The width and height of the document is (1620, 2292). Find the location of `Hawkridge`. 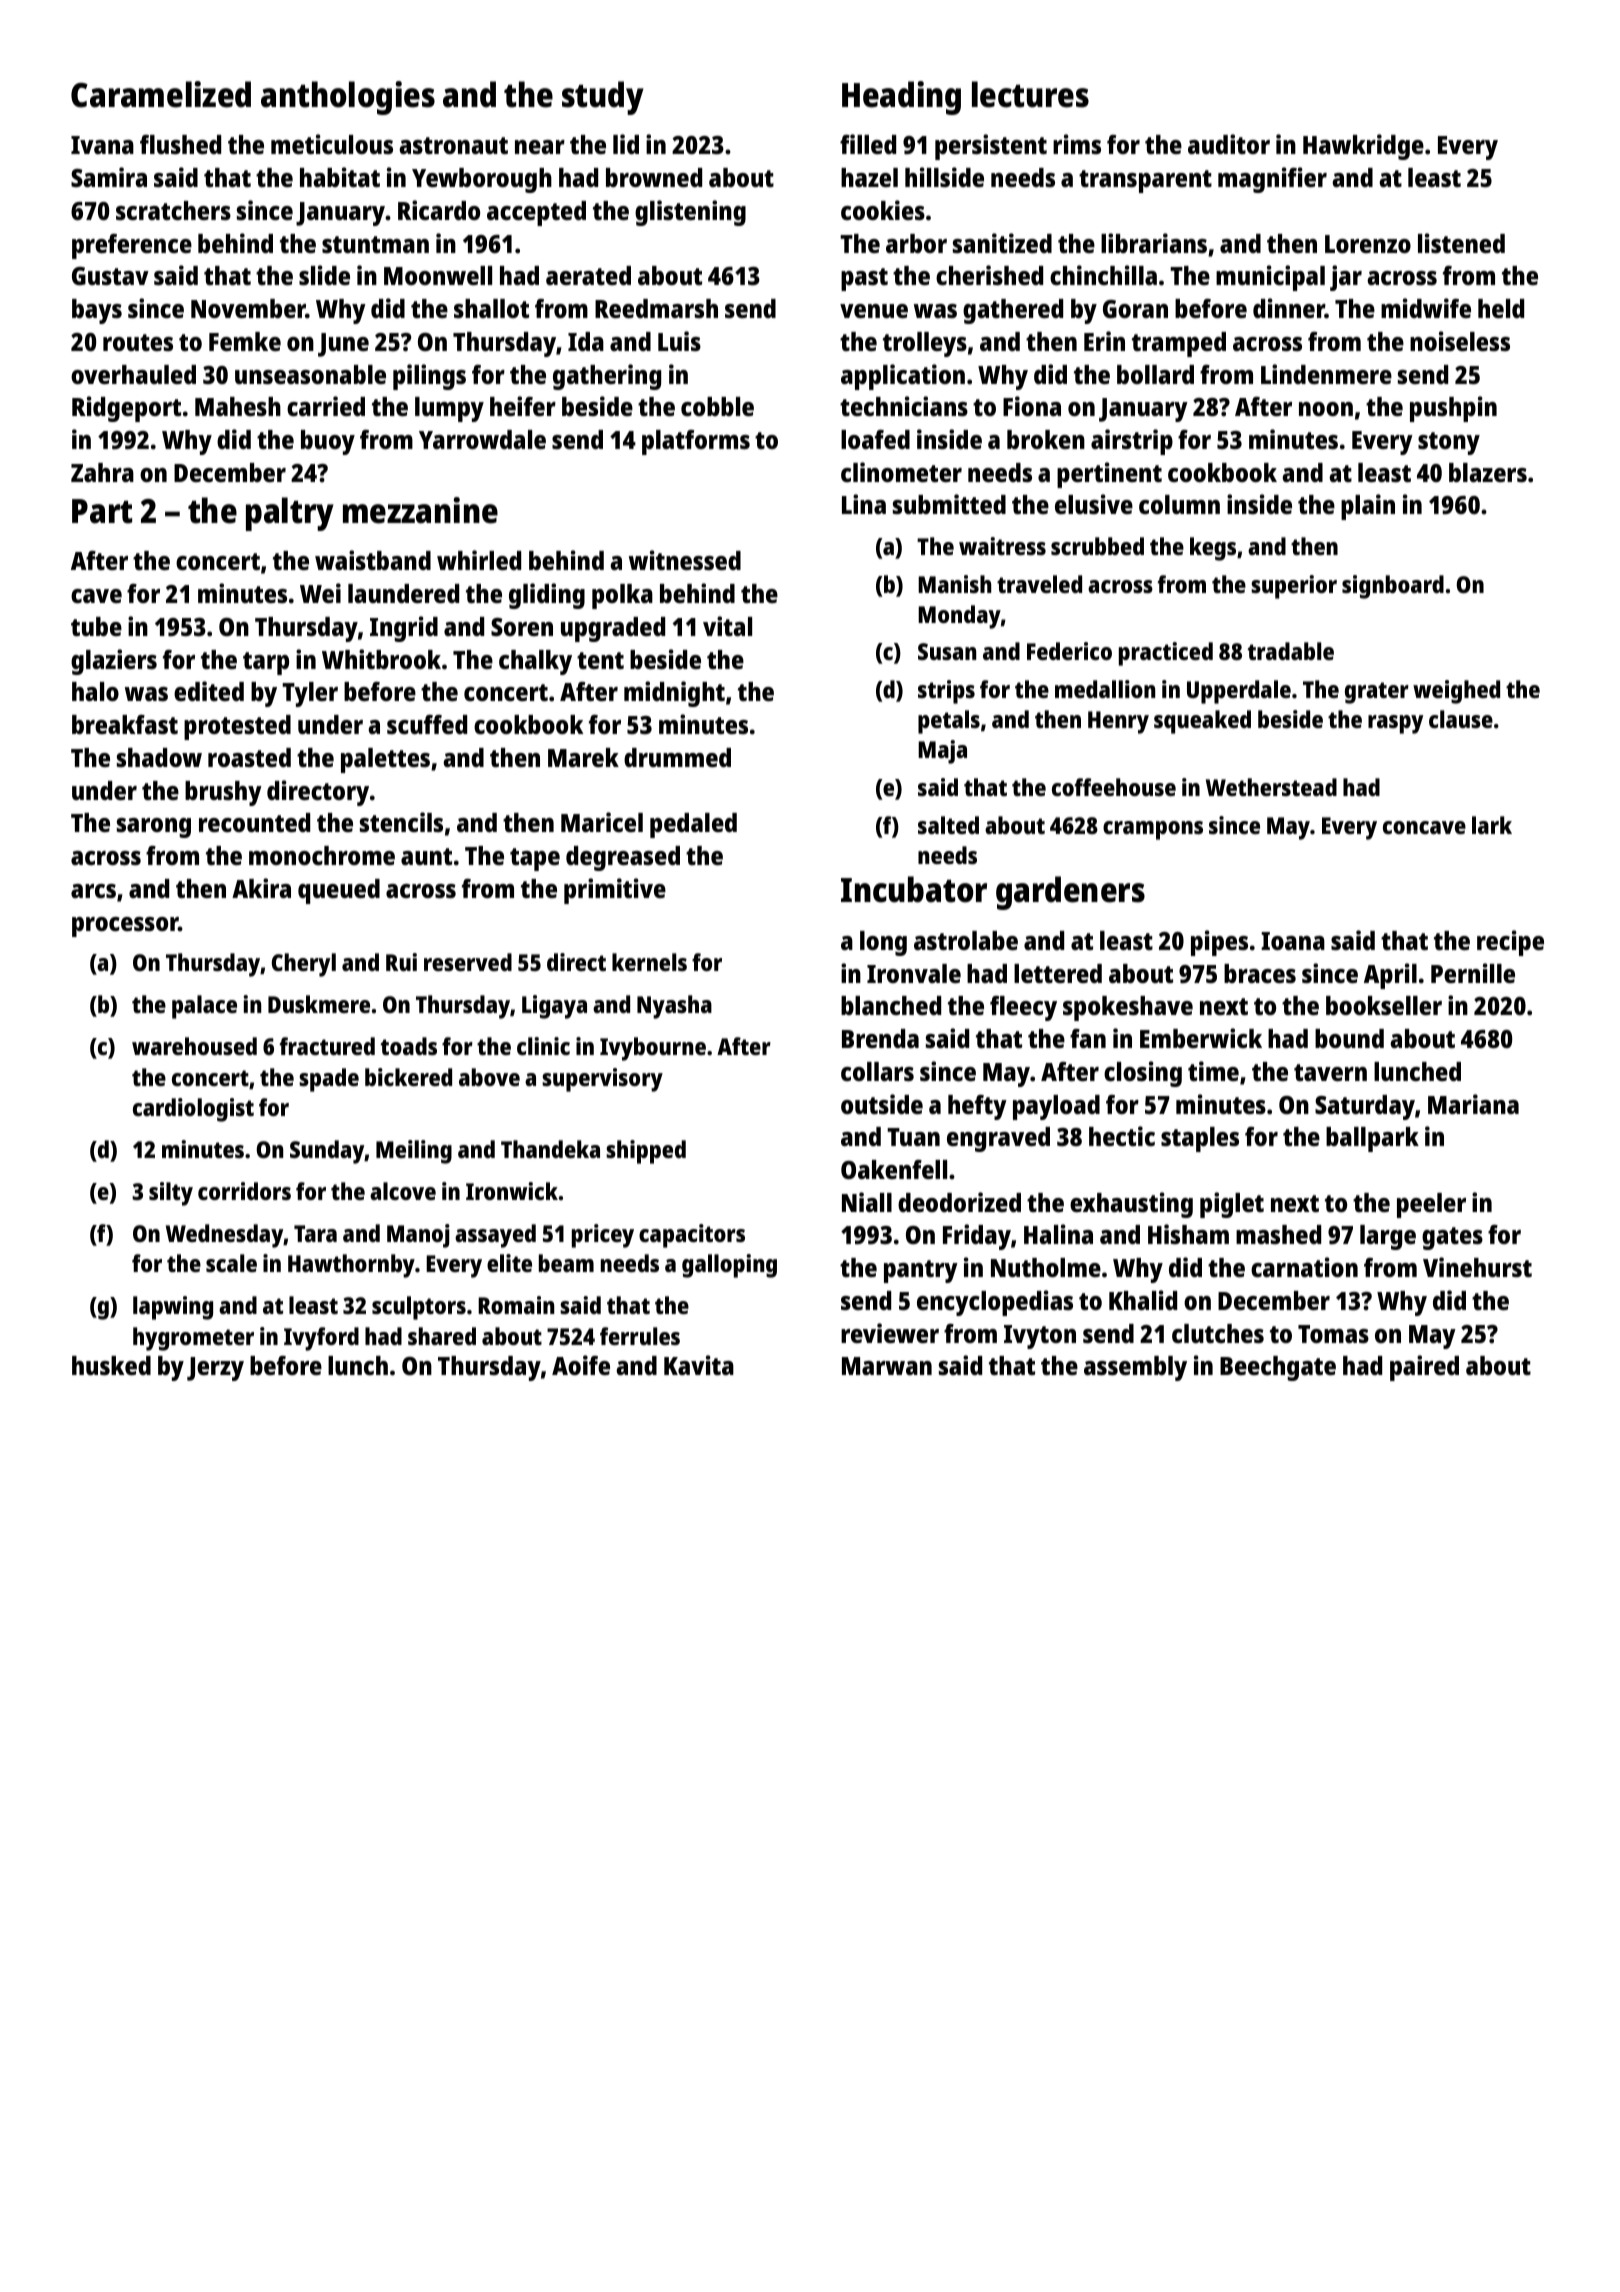

Hawkridge is located at coordinates (1363, 147).
